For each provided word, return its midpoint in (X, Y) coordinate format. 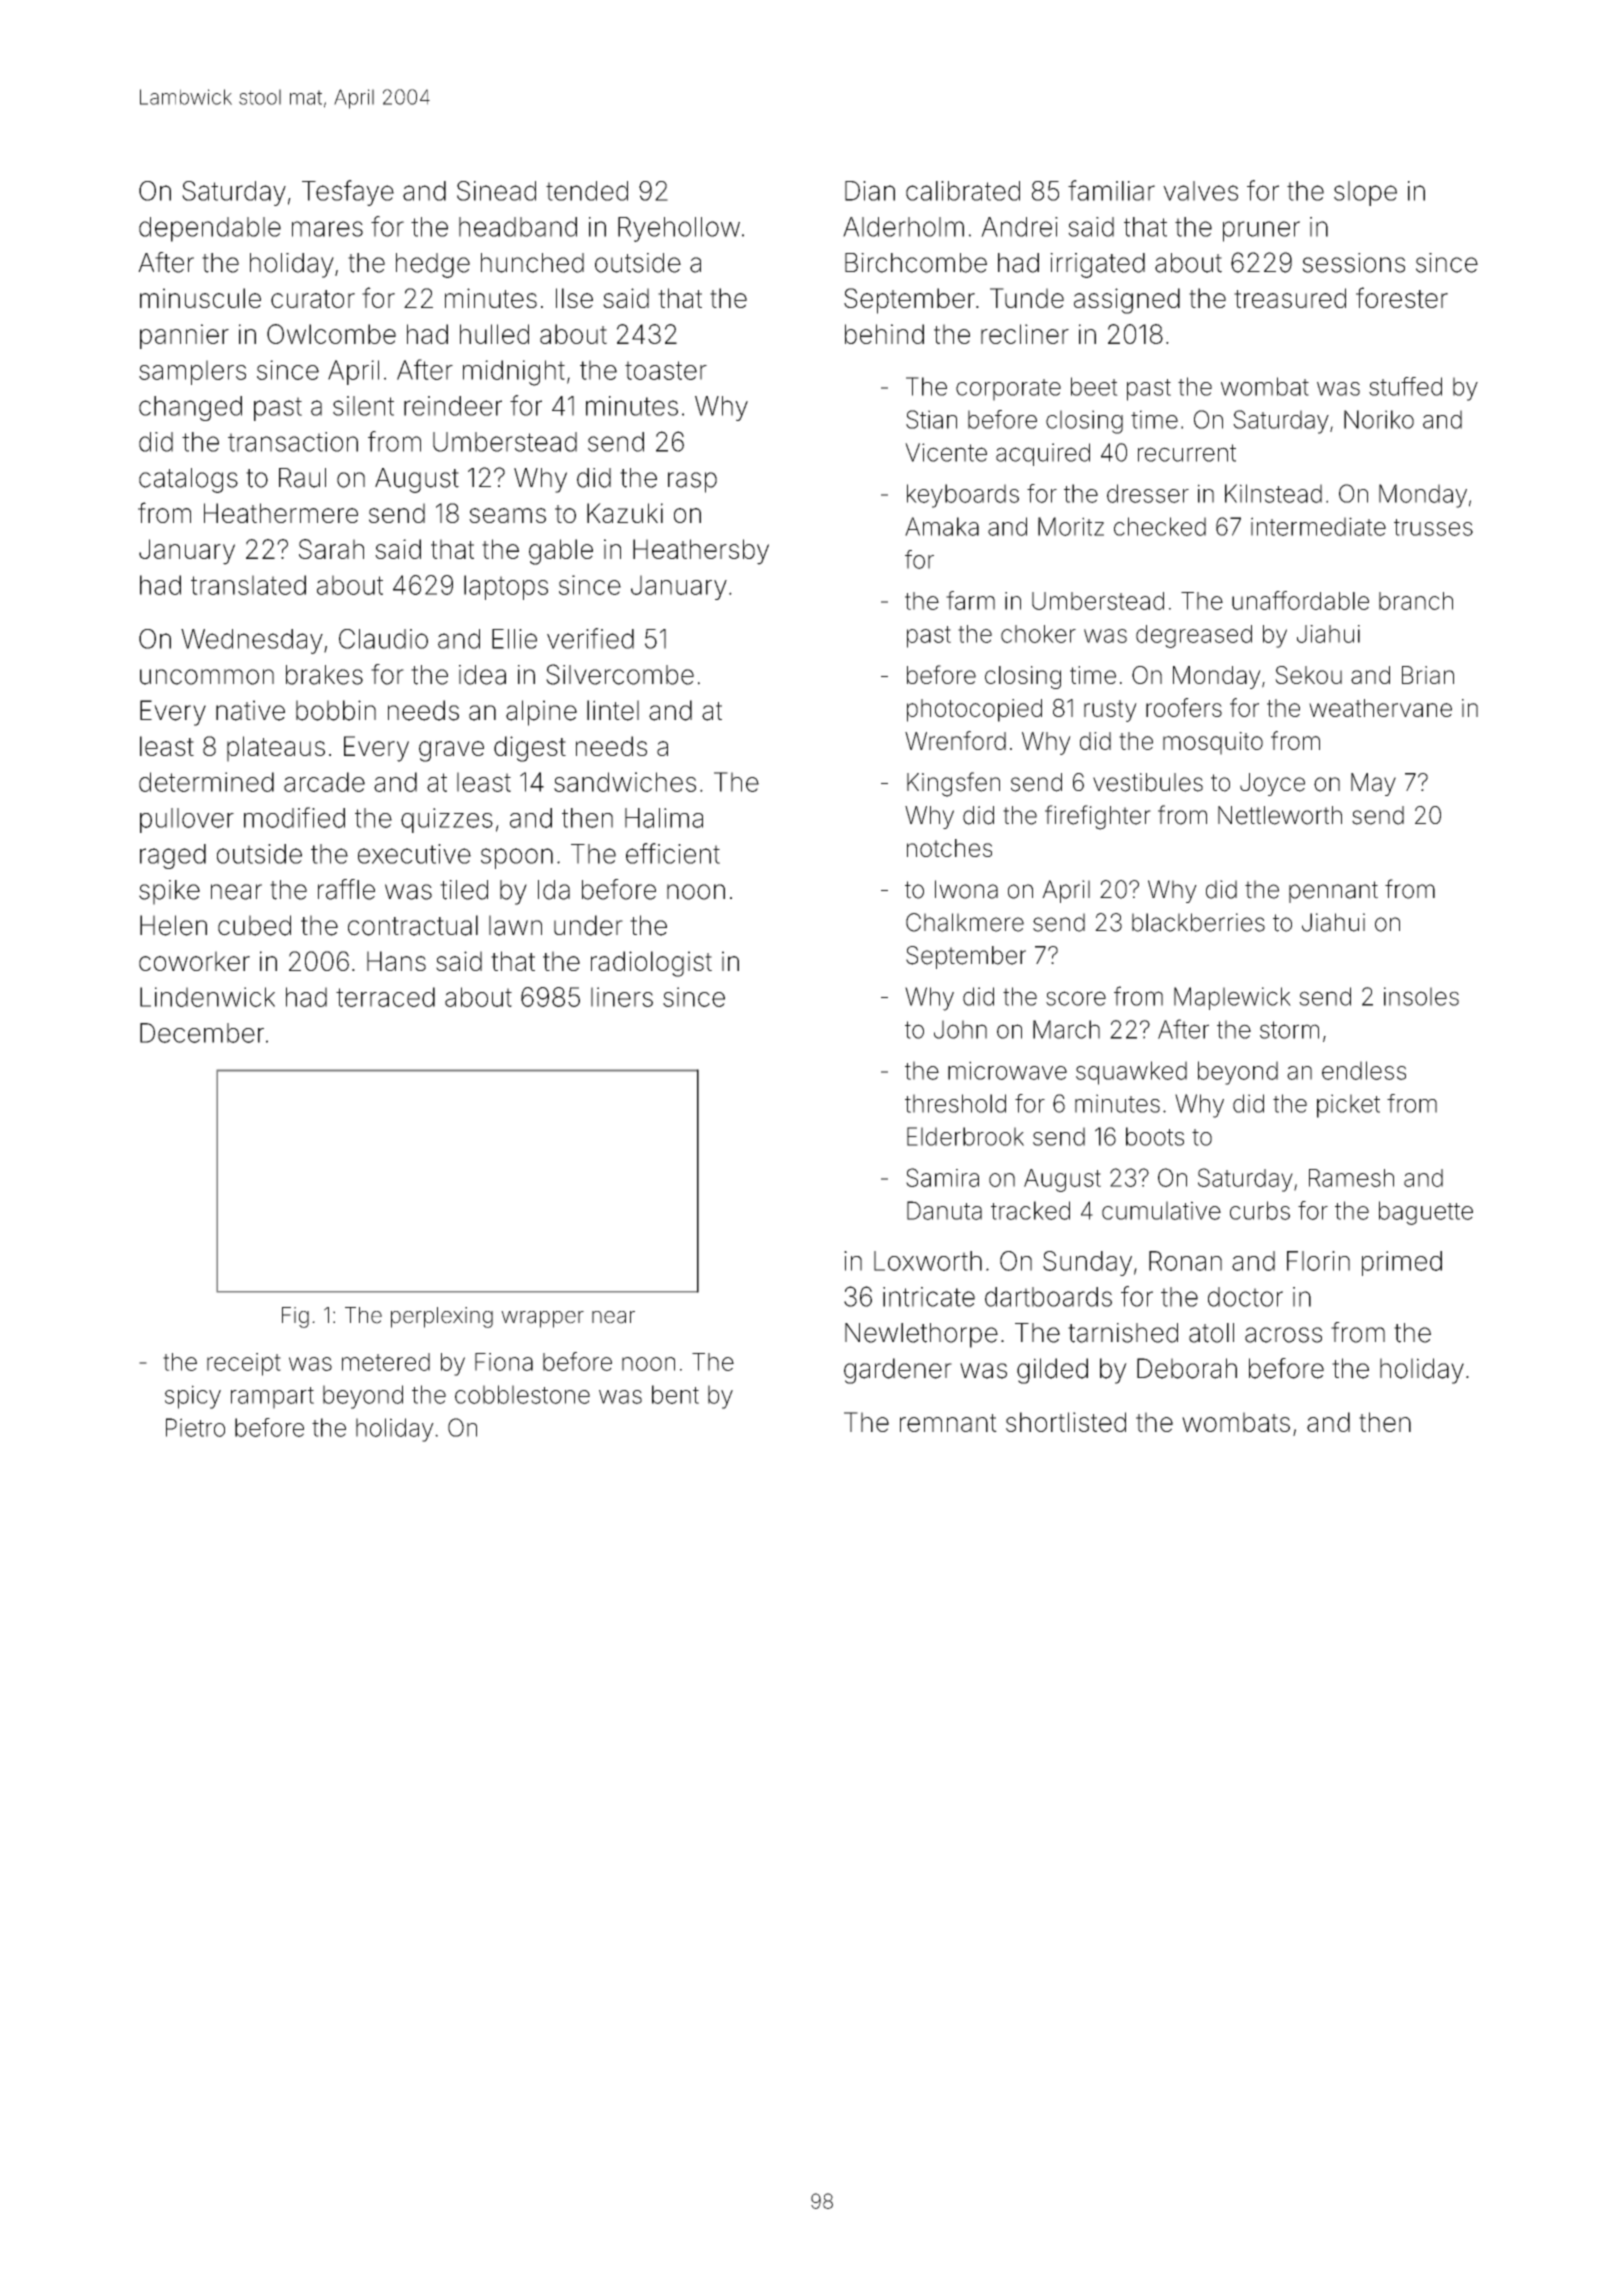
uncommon (207, 677)
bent (675, 1394)
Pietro (195, 1427)
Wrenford (955, 740)
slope (1365, 193)
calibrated (963, 191)
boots (1155, 1136)
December (202, 1033)
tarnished (1123, 1333)
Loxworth (928, 1261)
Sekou (1308, 675)
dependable (210, 229)
